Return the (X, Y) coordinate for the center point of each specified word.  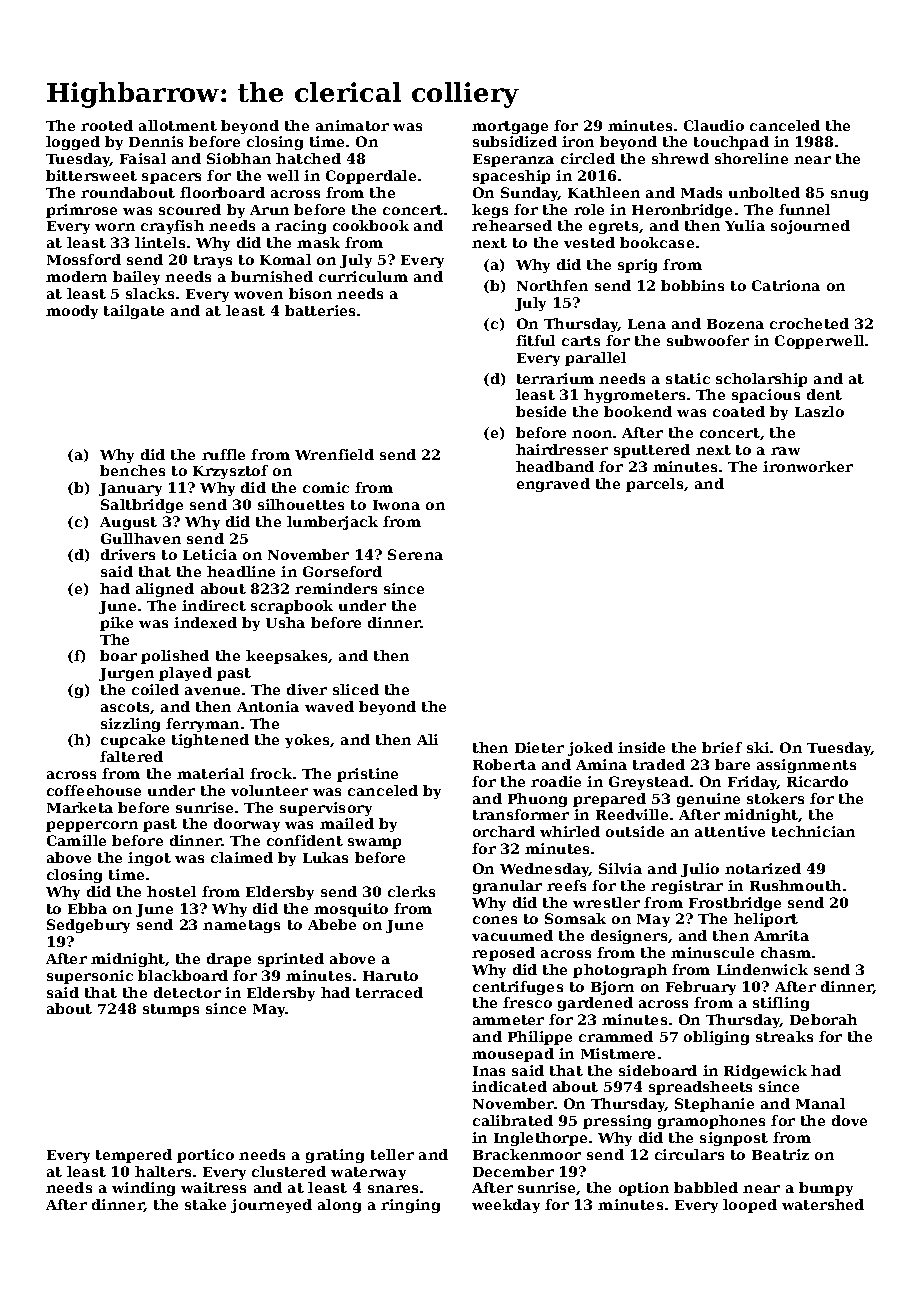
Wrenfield (334, 454)
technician (813, 831)
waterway (368, 1173)
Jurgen (126, 674)
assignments (806, 766)
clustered (289, 1171)
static (688, 378)
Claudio (714, 125)
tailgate (134, 312)
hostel (171, 891)
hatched (308, 158)
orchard (504, 831)
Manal (820, 1103)
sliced (356, 689)
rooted (107, 125)
